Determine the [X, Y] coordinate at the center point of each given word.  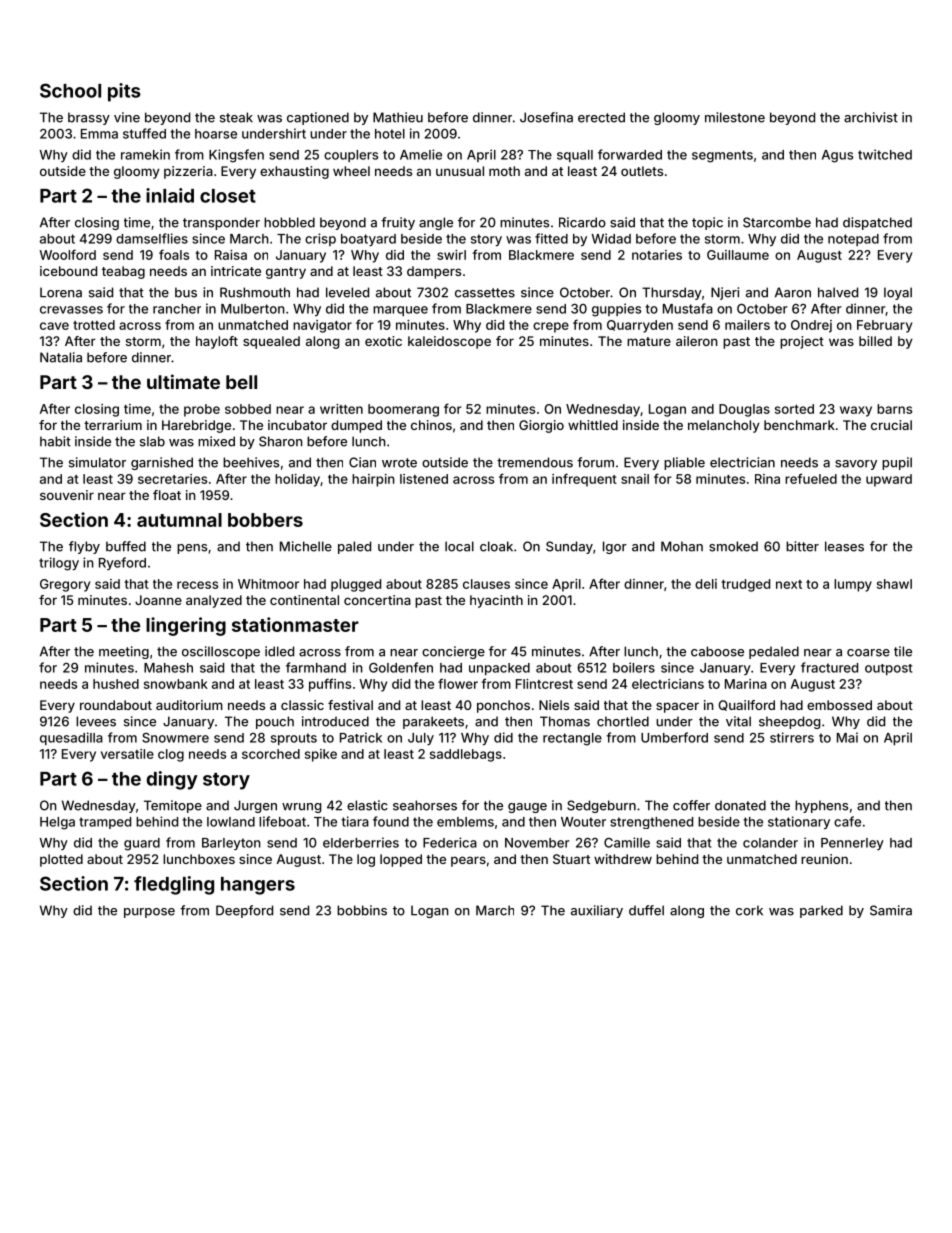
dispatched [877, 223]
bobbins [362, 910]
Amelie [421, 154]
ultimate [183, 381]
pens [192, 549]
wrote [399, 463]
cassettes [485, 293]
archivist [871, 117]
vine [127, 117]
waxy [856, 411]
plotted [61, 860]
